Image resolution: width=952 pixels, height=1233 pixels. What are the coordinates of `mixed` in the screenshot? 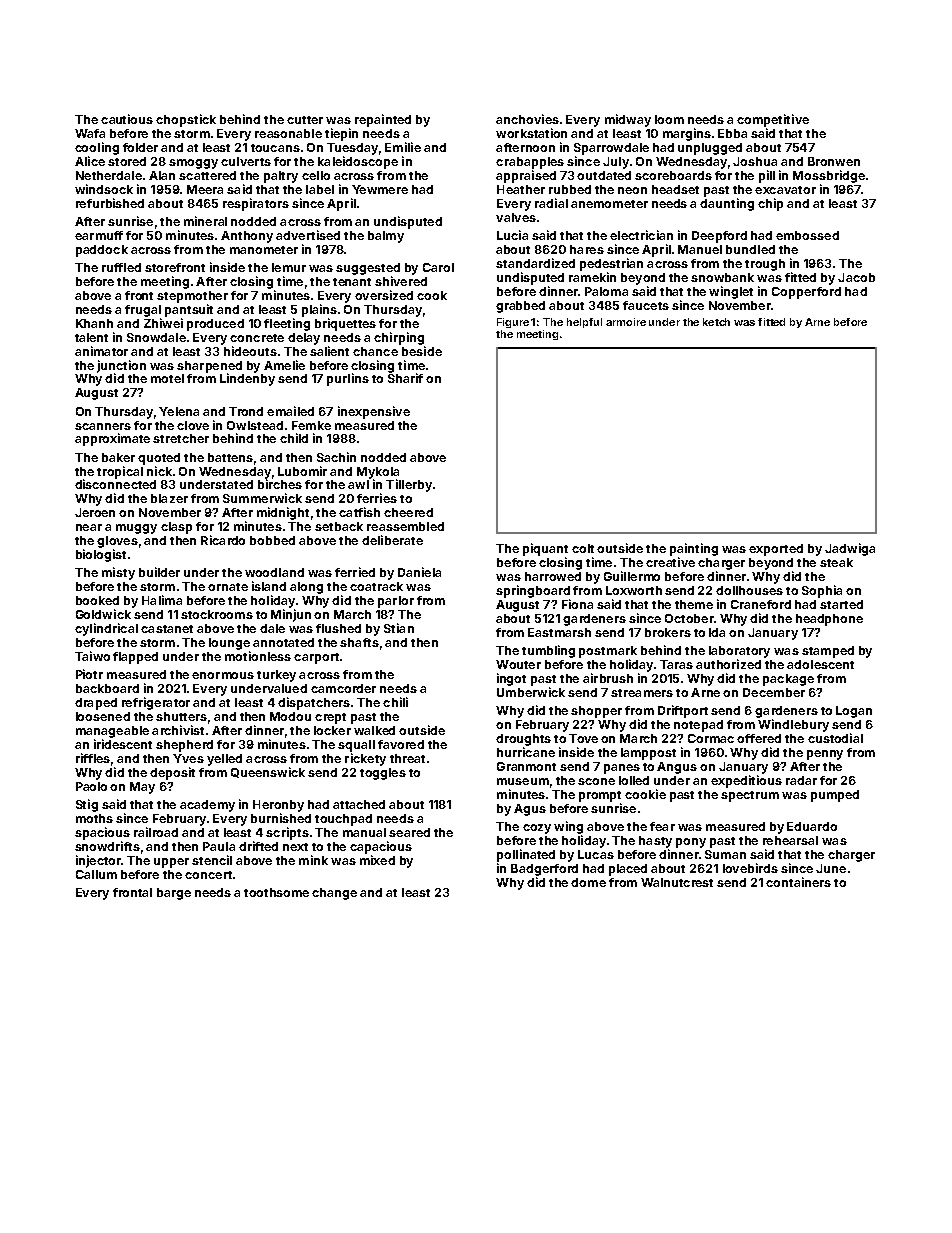 It's located at (377, 860).
